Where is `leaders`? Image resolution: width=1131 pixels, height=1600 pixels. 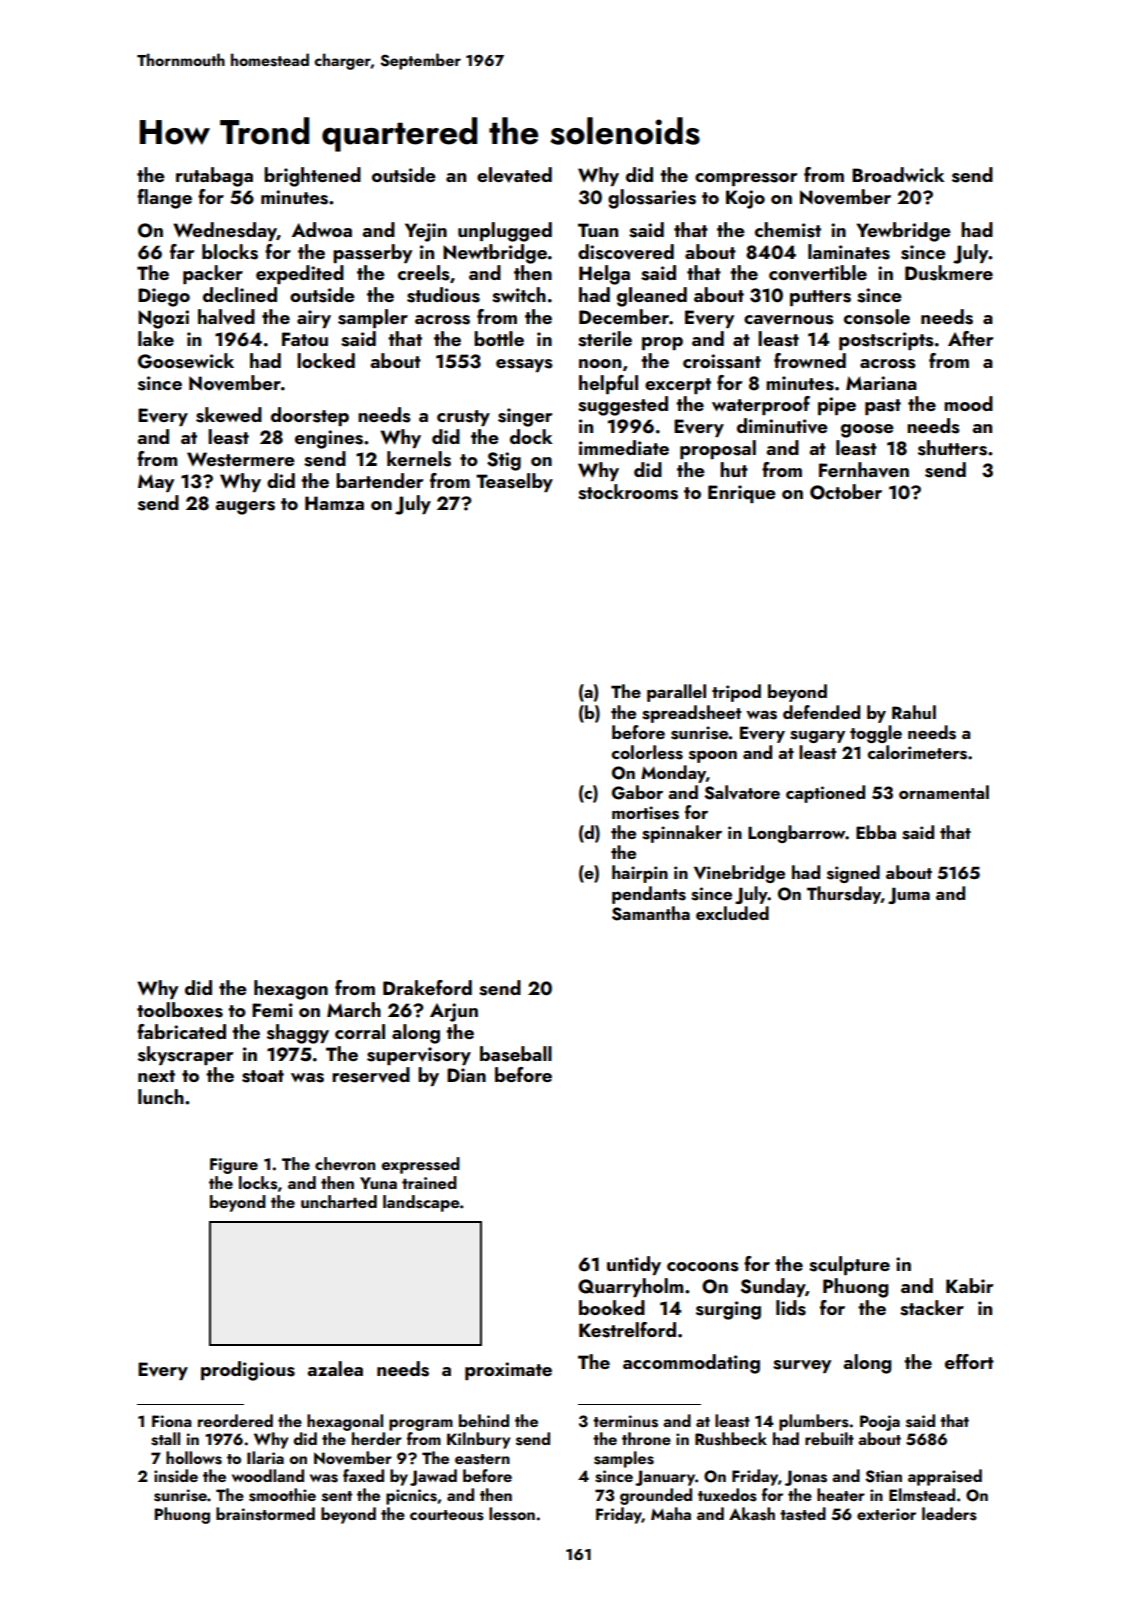 leaders is located at coordinates (949, 1514).
